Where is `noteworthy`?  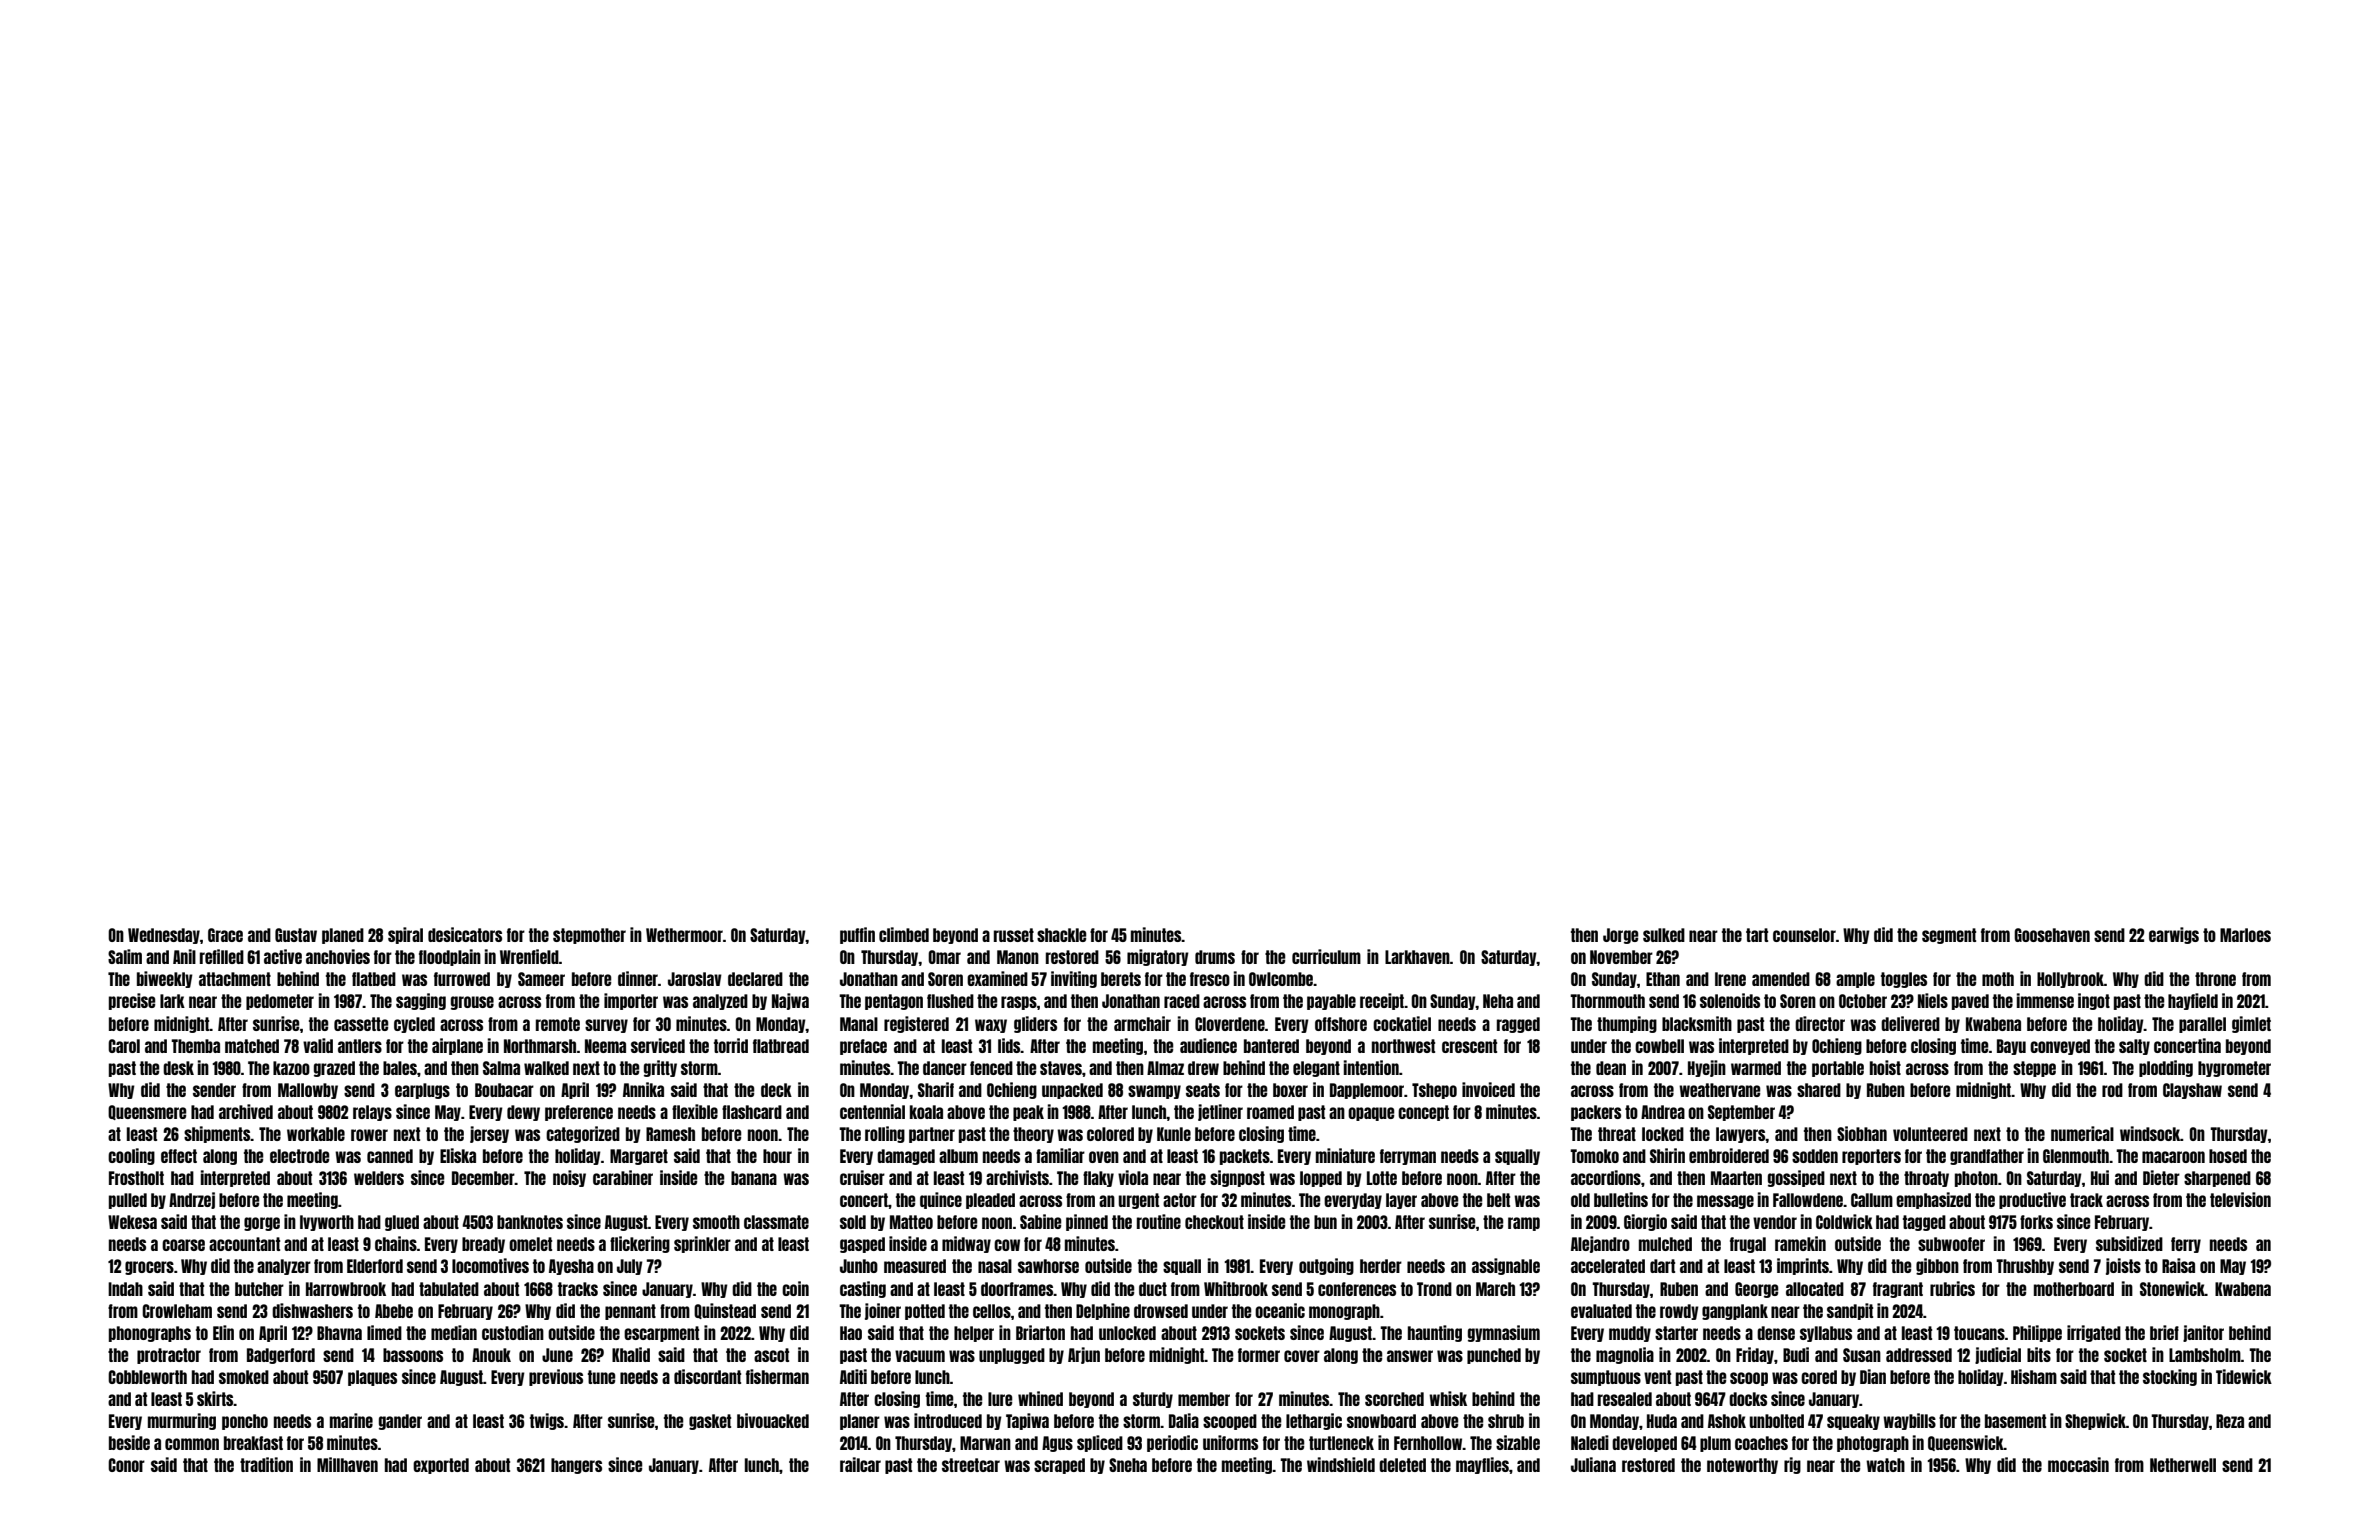 noteworthy is located at coordinates (1742, 1466).
